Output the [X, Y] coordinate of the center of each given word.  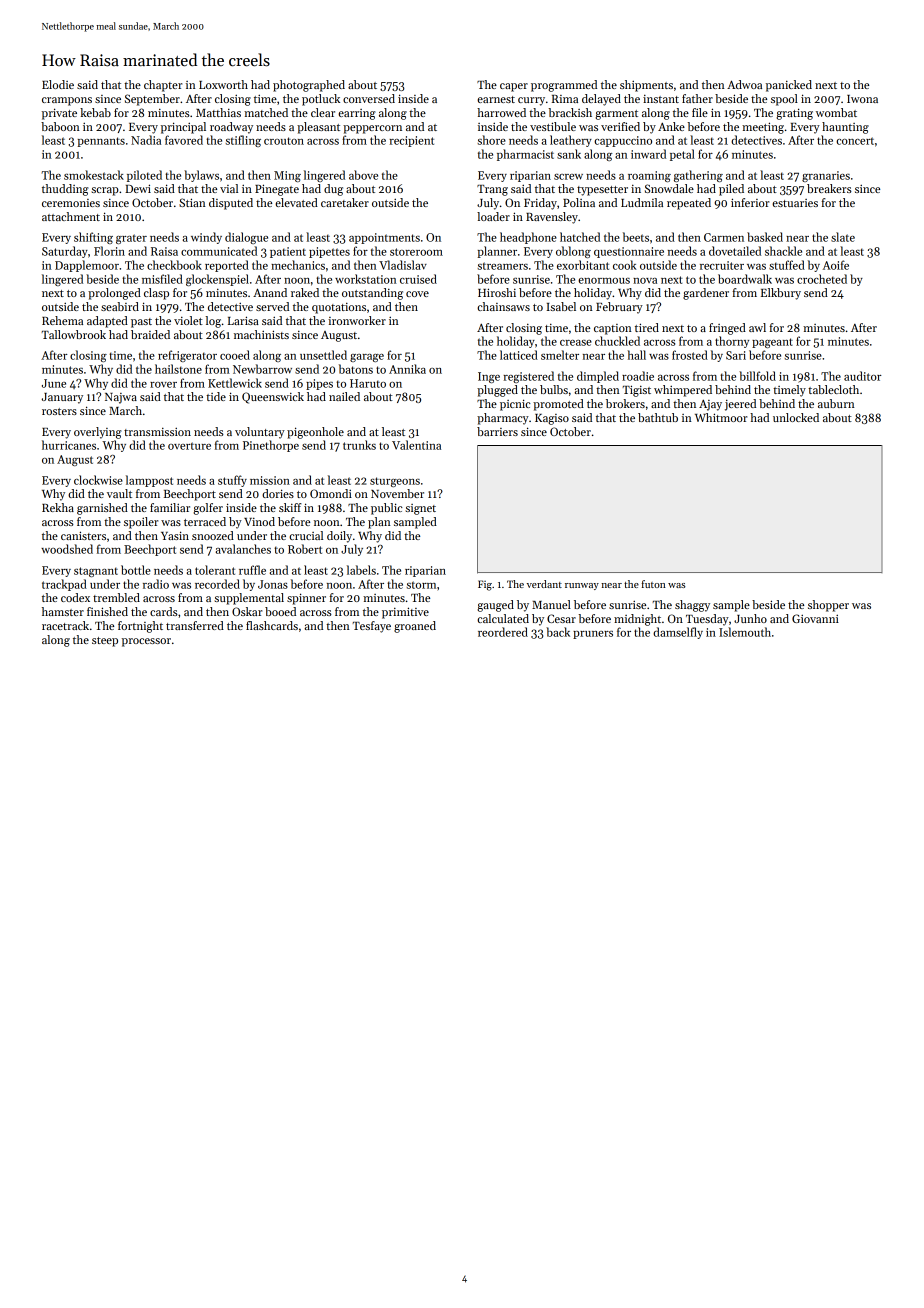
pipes [319, 384]
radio [156, 584]
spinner [306, 599]
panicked [789, 86]
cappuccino [623, 141]
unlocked [796, 417]
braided [150, 334]
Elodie [58, 84]
